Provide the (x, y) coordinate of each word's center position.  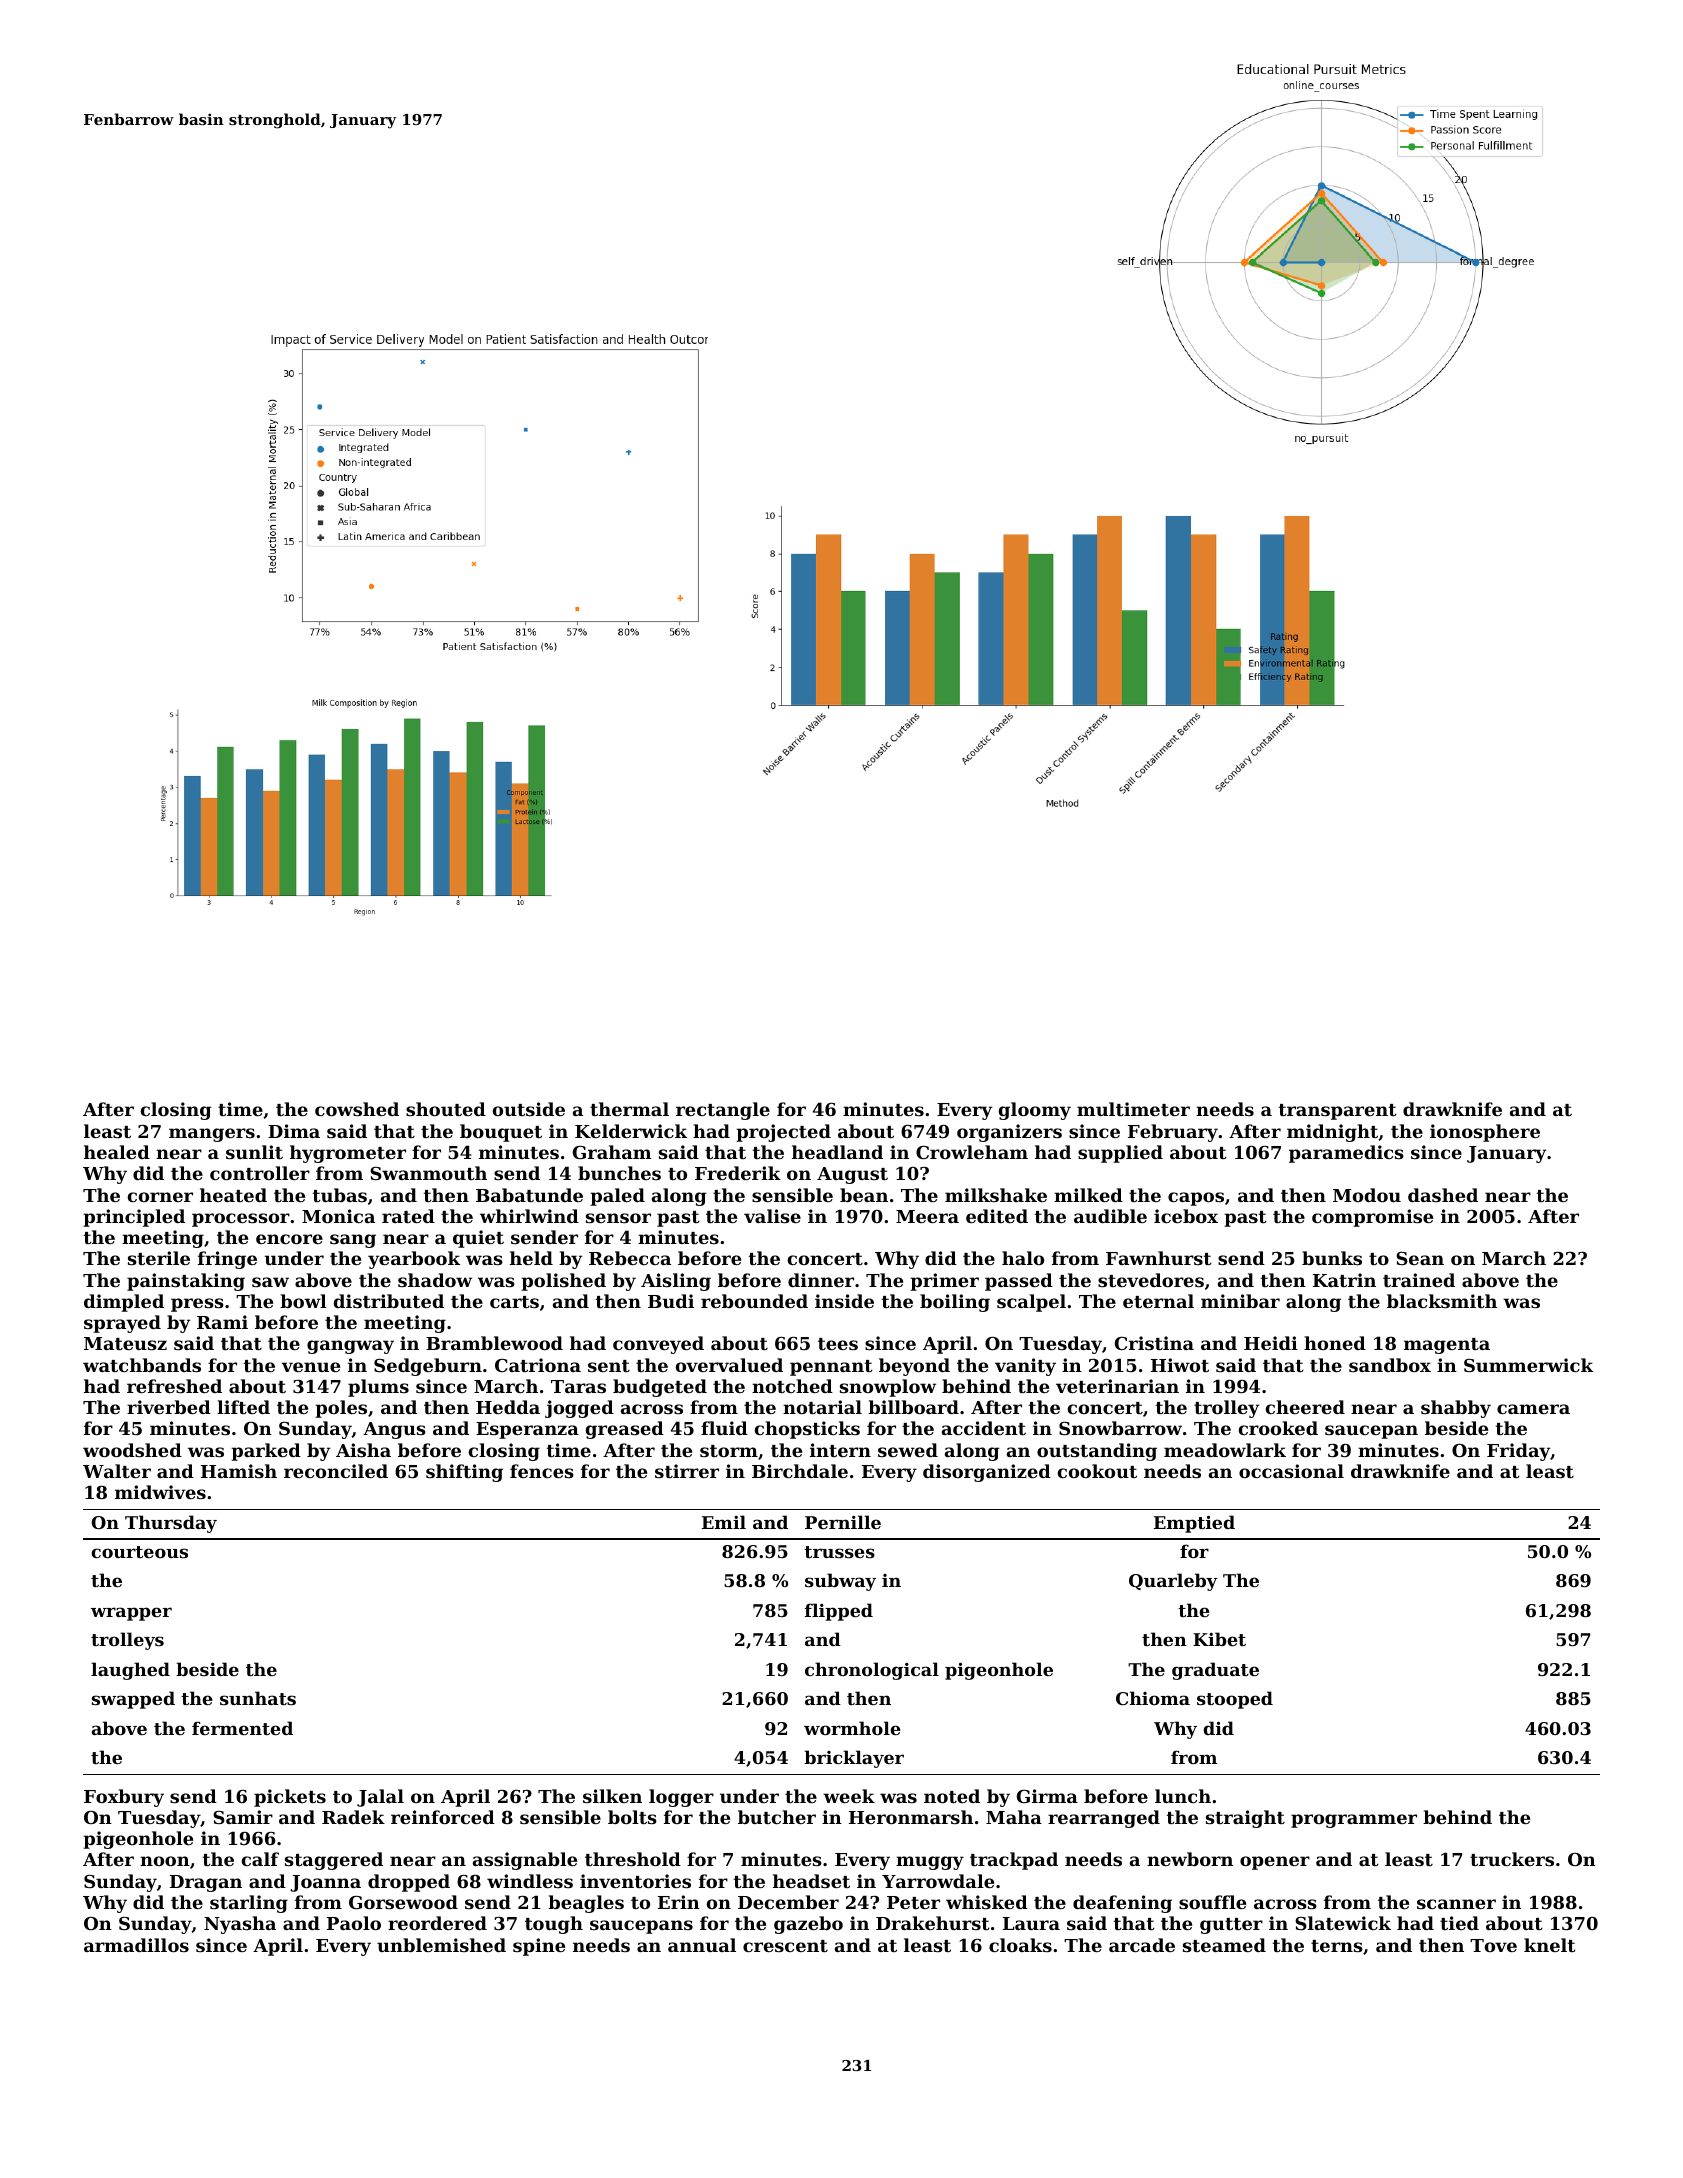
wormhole (852, 1728)
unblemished (441, 1945)
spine (539, 1947)
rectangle (723, 1111)
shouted (446, 1109)
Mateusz (125, 1343)
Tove (1493, 1945)
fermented (242, 1728)
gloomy (1035, 1111)
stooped (1235, 1700)
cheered (1305, 1407)
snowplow (888, 1388)
